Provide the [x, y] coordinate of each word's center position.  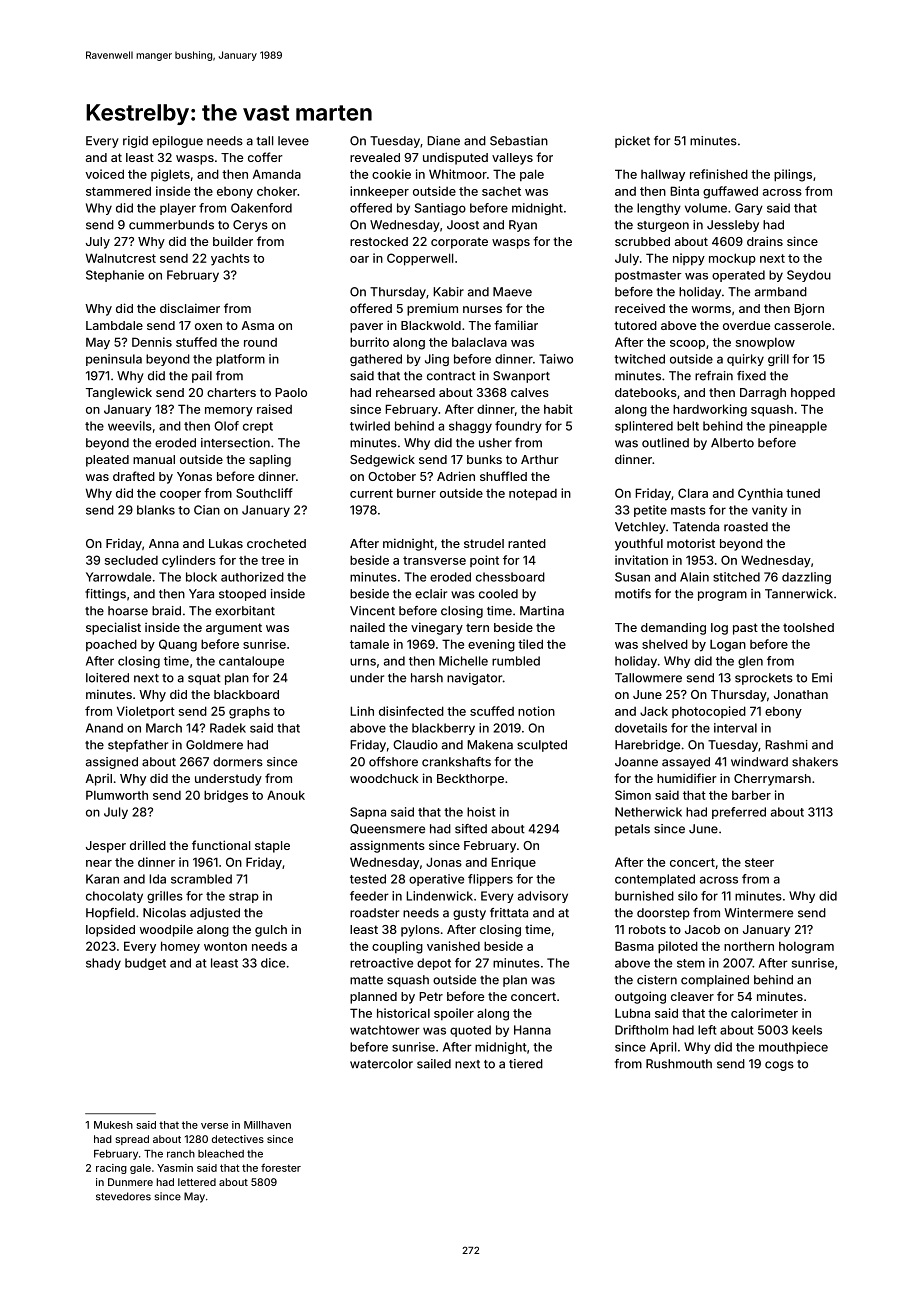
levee [293, 141]
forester [281, 1167]
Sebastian [519, 141]
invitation [641, 560]
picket [632, 142]
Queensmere [387, 829]
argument [234, 629]
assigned [112, 763]
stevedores [123, 1196]
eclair [431, 594]
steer [759, 862]
